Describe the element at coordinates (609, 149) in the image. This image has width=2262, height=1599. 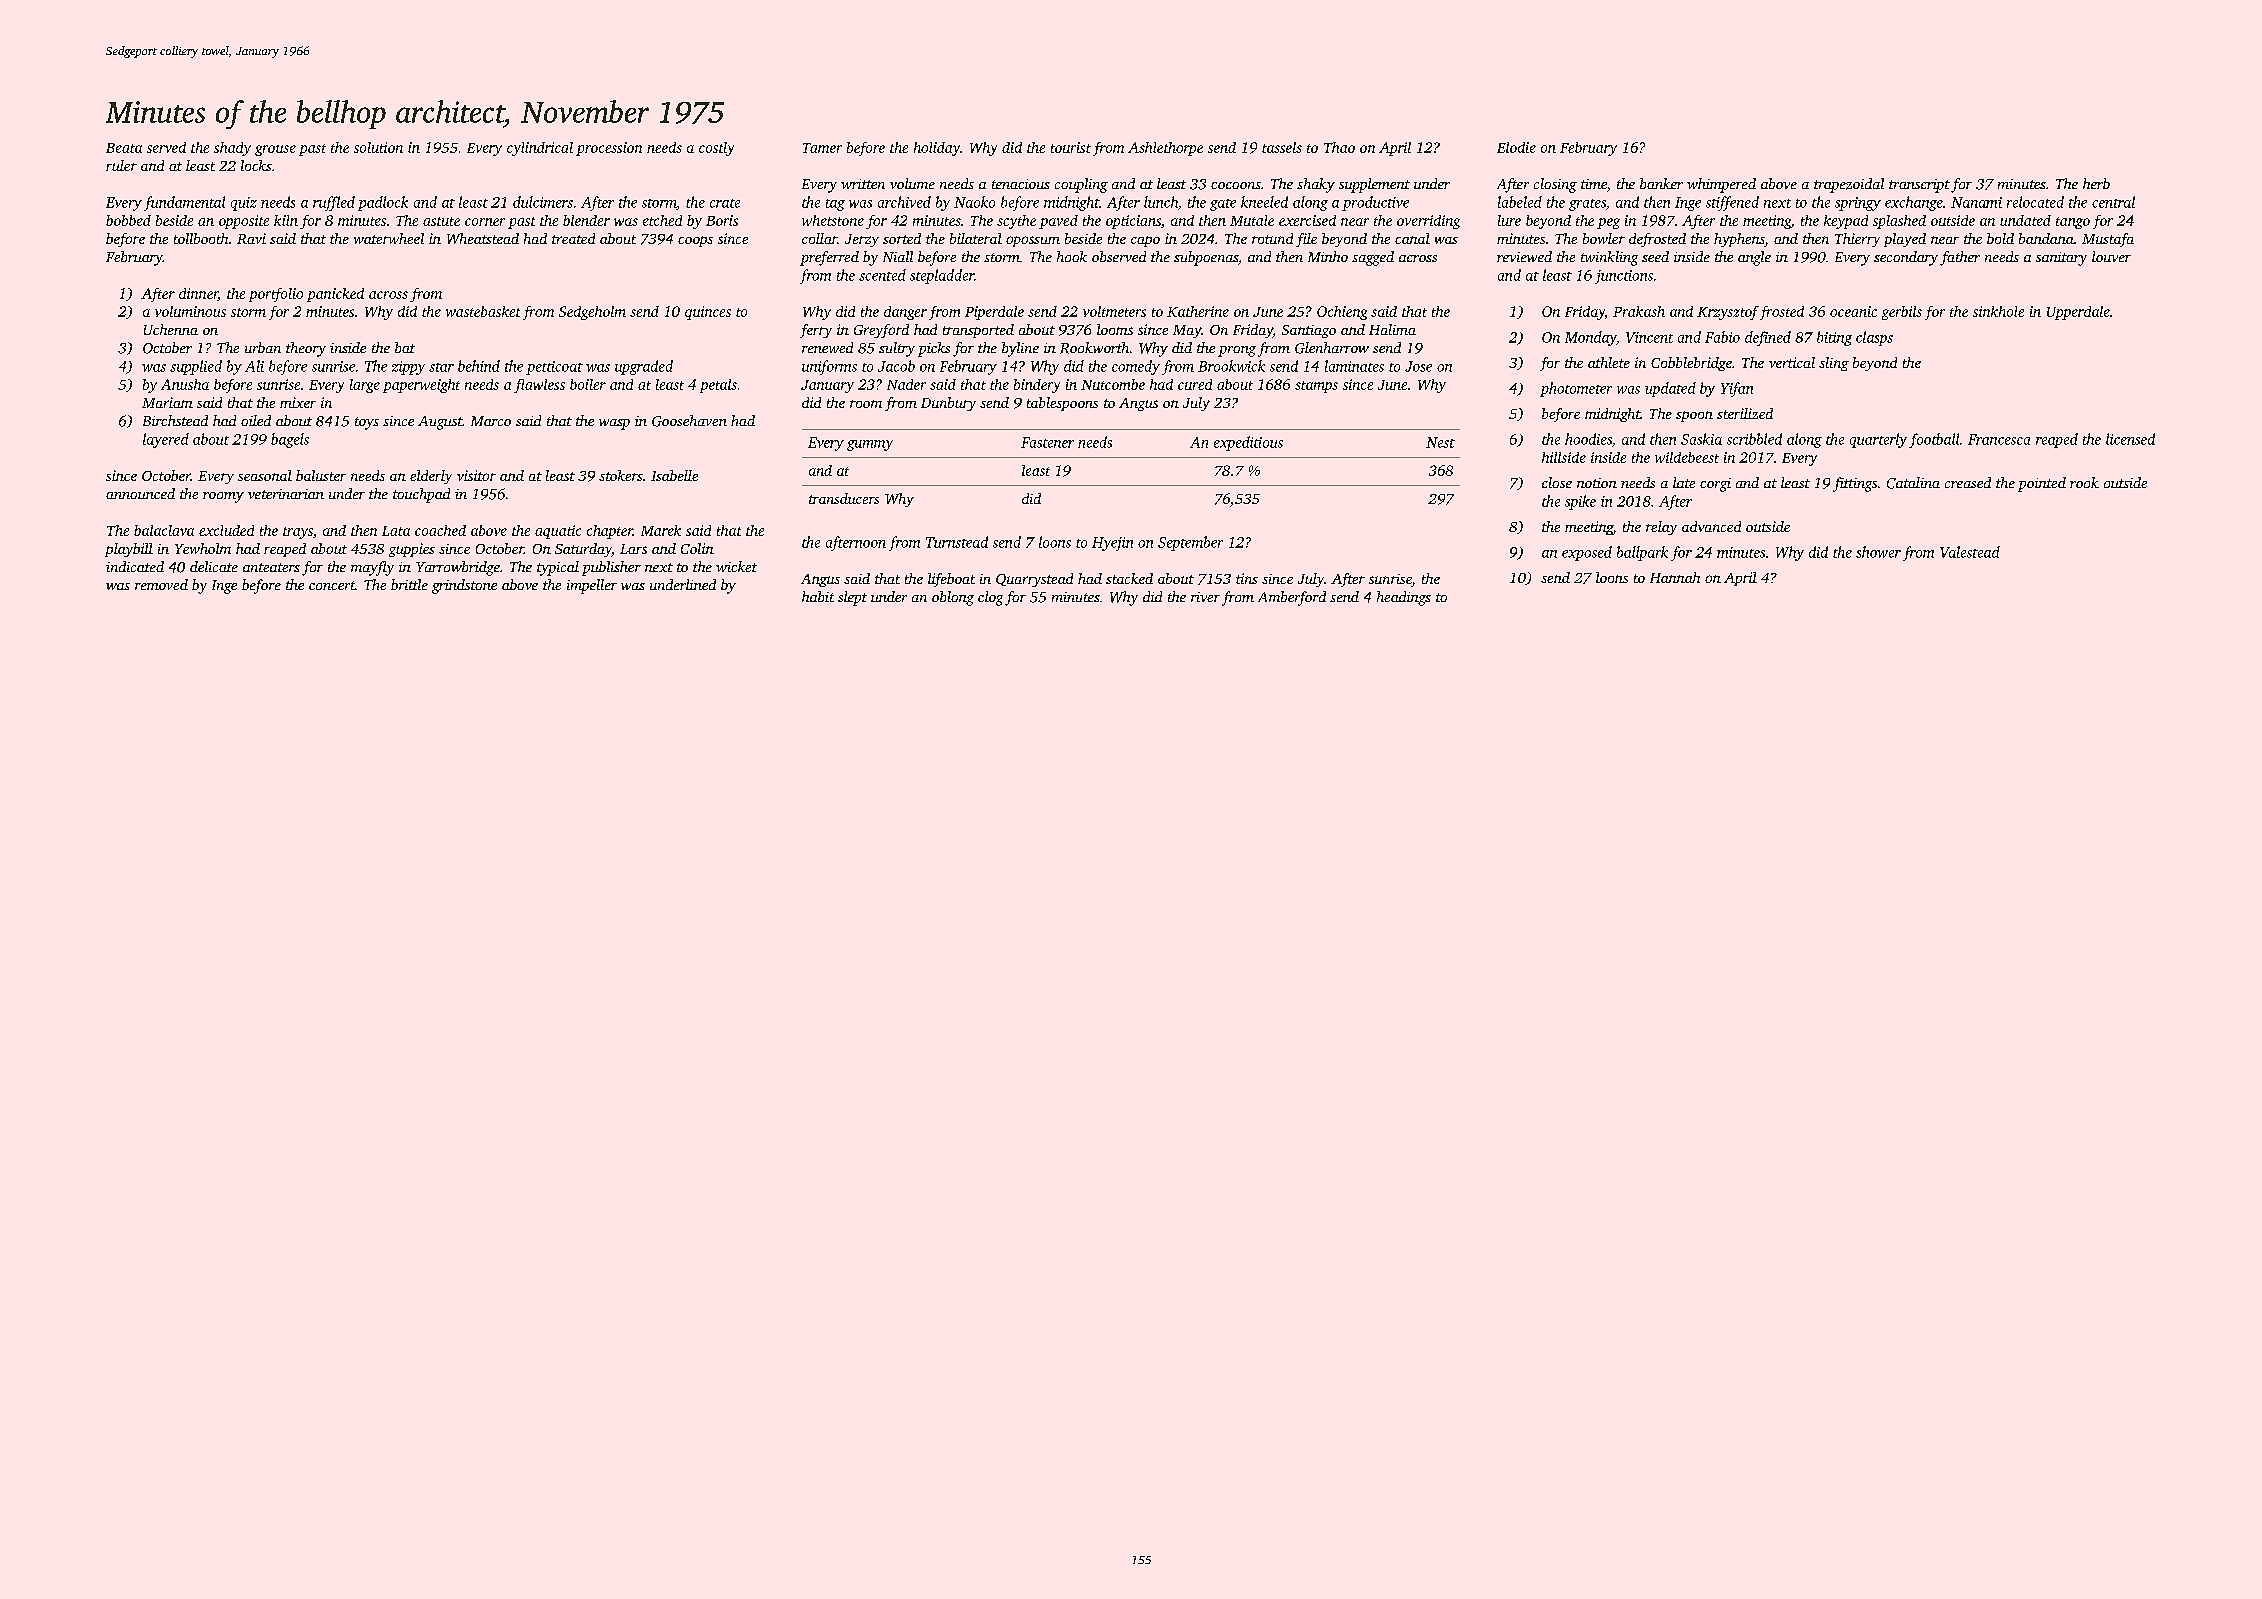
I see `procession` at that location.
